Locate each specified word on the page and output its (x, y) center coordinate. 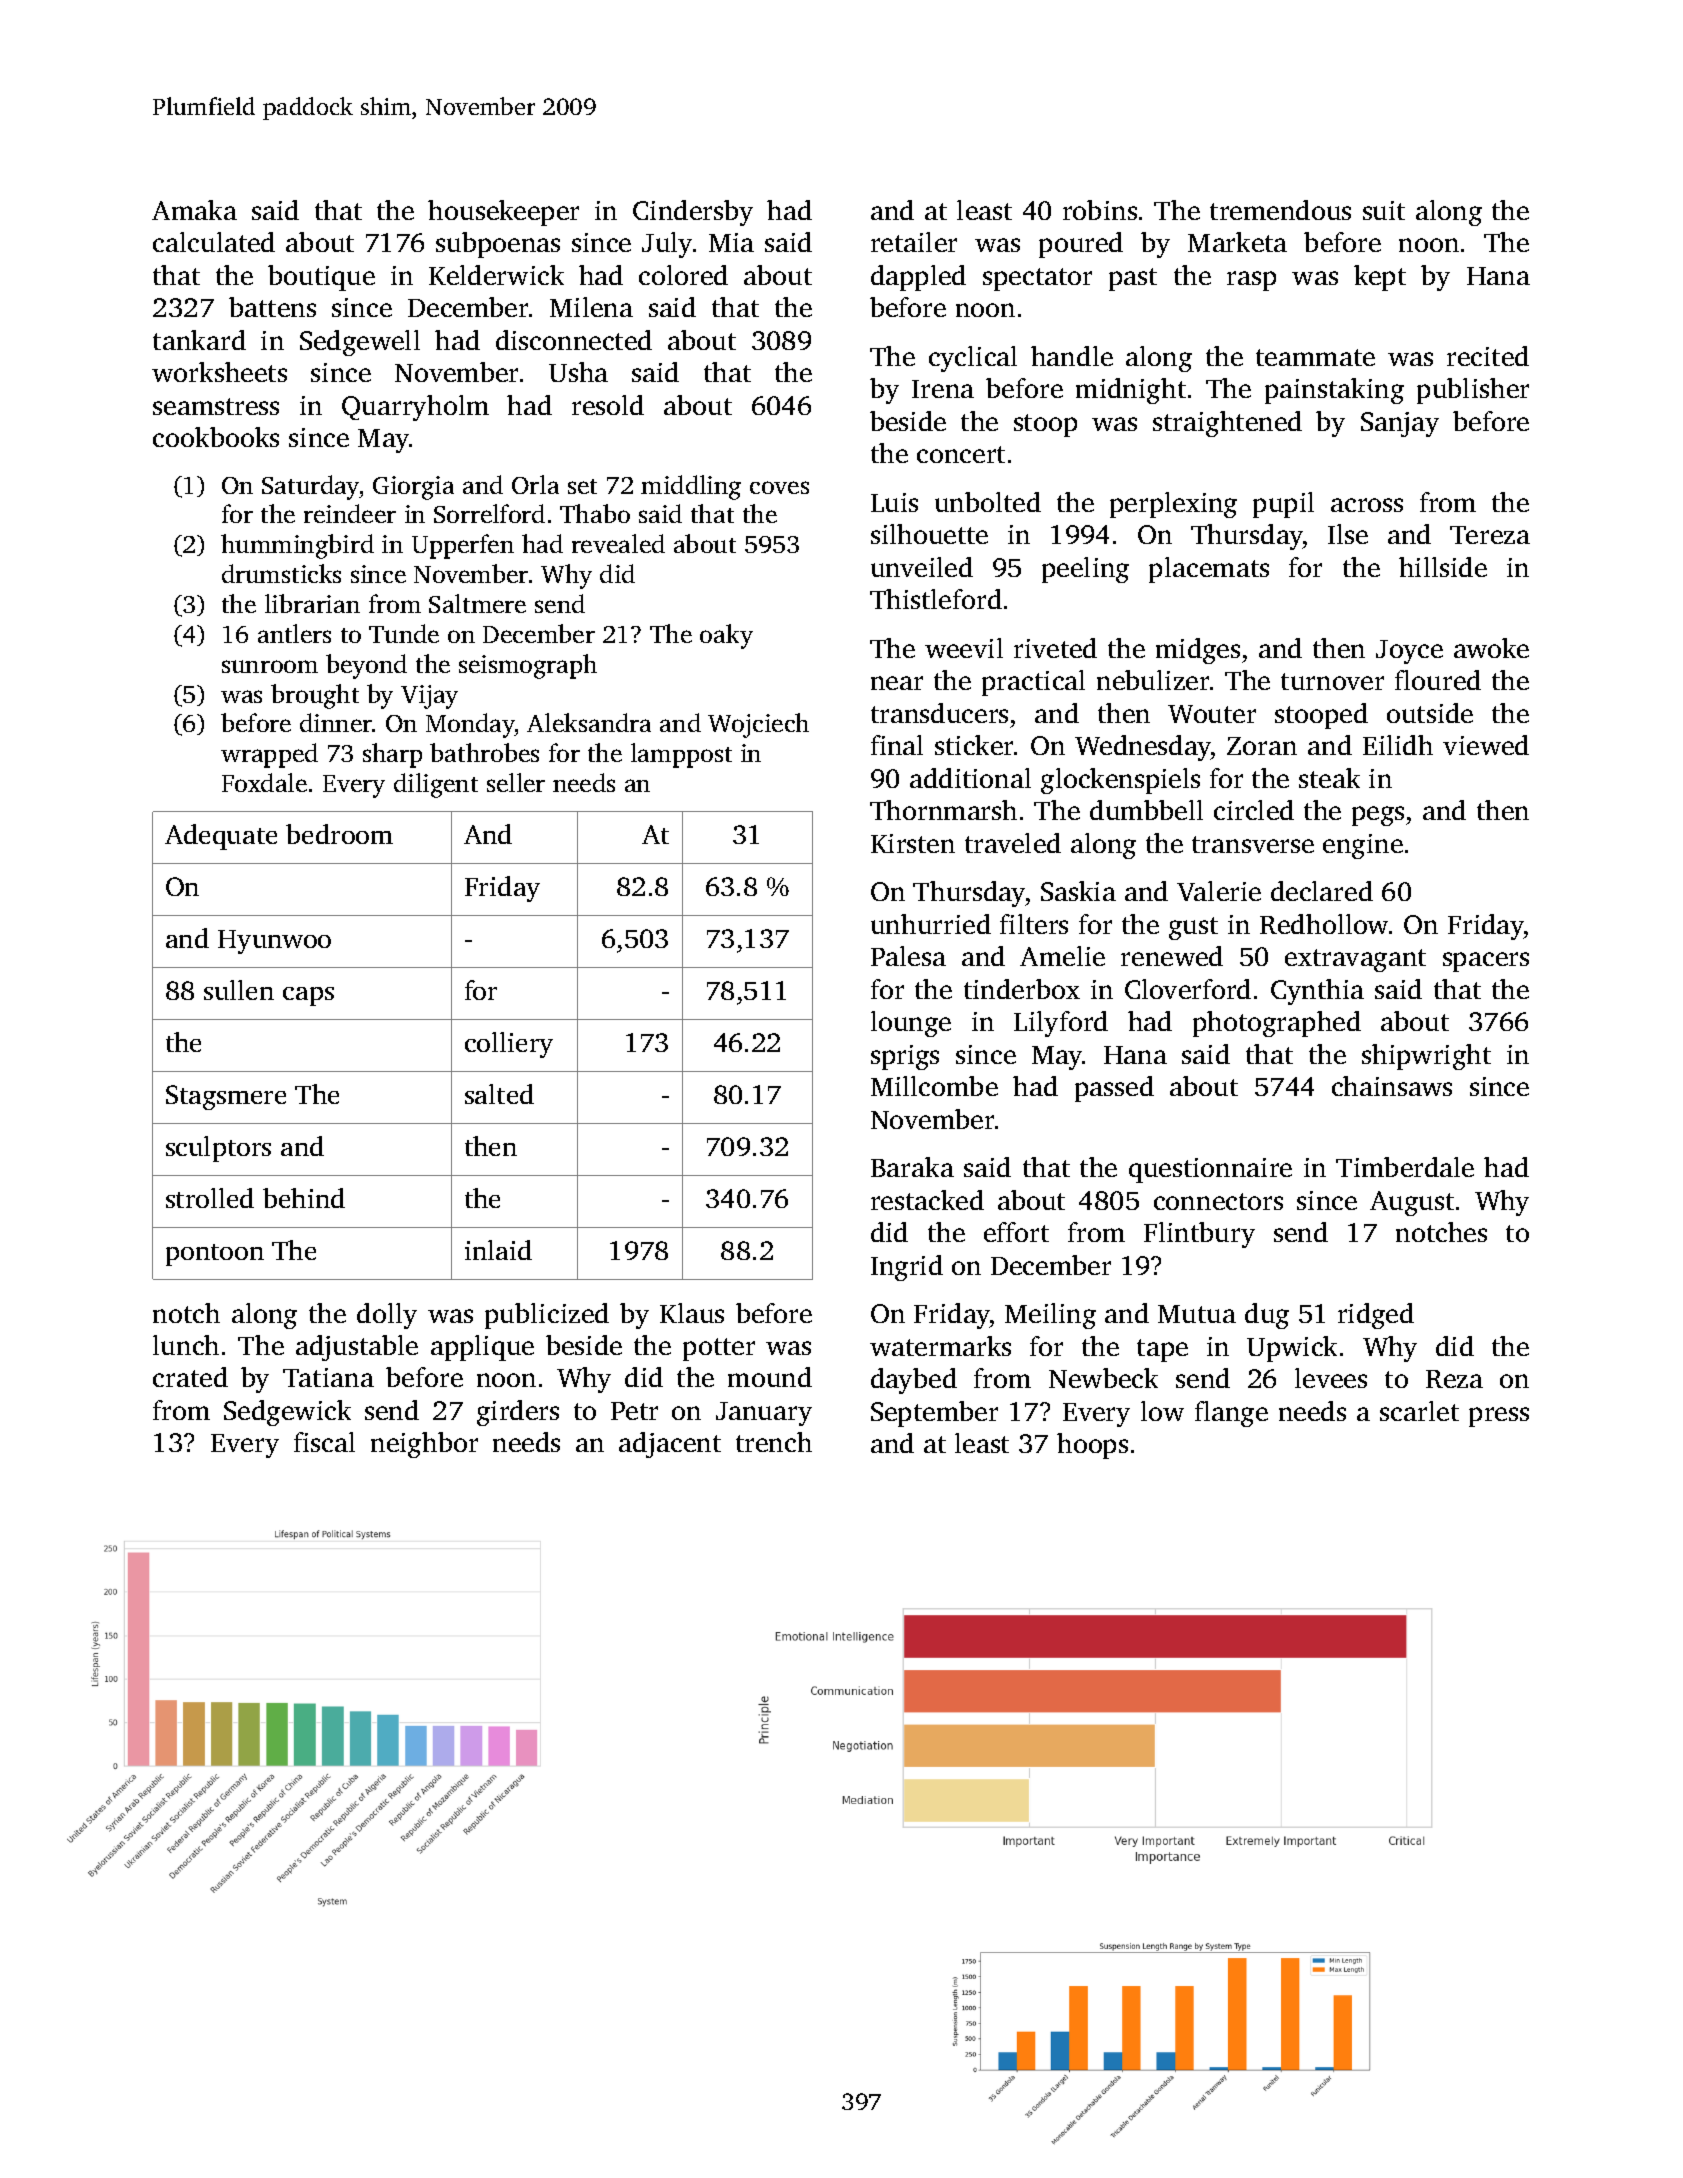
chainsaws (1392, 1086)
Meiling (1050, 1316)
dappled (918, 278)
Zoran (1262, 746)
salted (499, 1094)
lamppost (681, 755)
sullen (239, 990)
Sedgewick (287, 1413)
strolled (210, 1198)
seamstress (216, 406)
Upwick (1292, 1349)
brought (315, 696)
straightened (1227, 424)
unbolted (988, 502)
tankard (199, 340)
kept (1380, 278)
